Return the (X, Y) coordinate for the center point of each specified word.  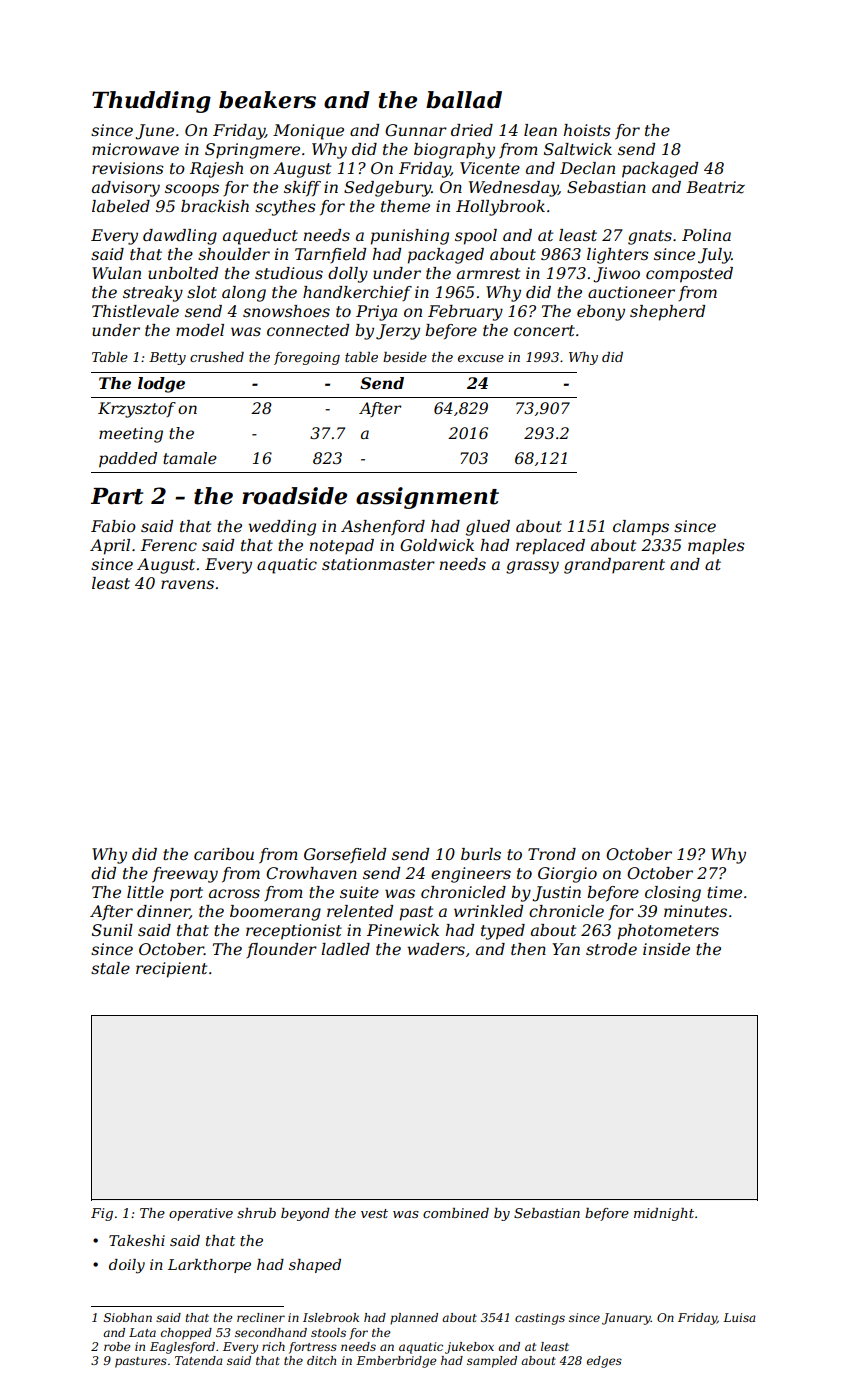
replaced (550, 547)
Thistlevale (135, 311)
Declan (587, 168)
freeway (185, 875)
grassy (532, 567)
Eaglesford (182, 1348)
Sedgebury (387, 189)
